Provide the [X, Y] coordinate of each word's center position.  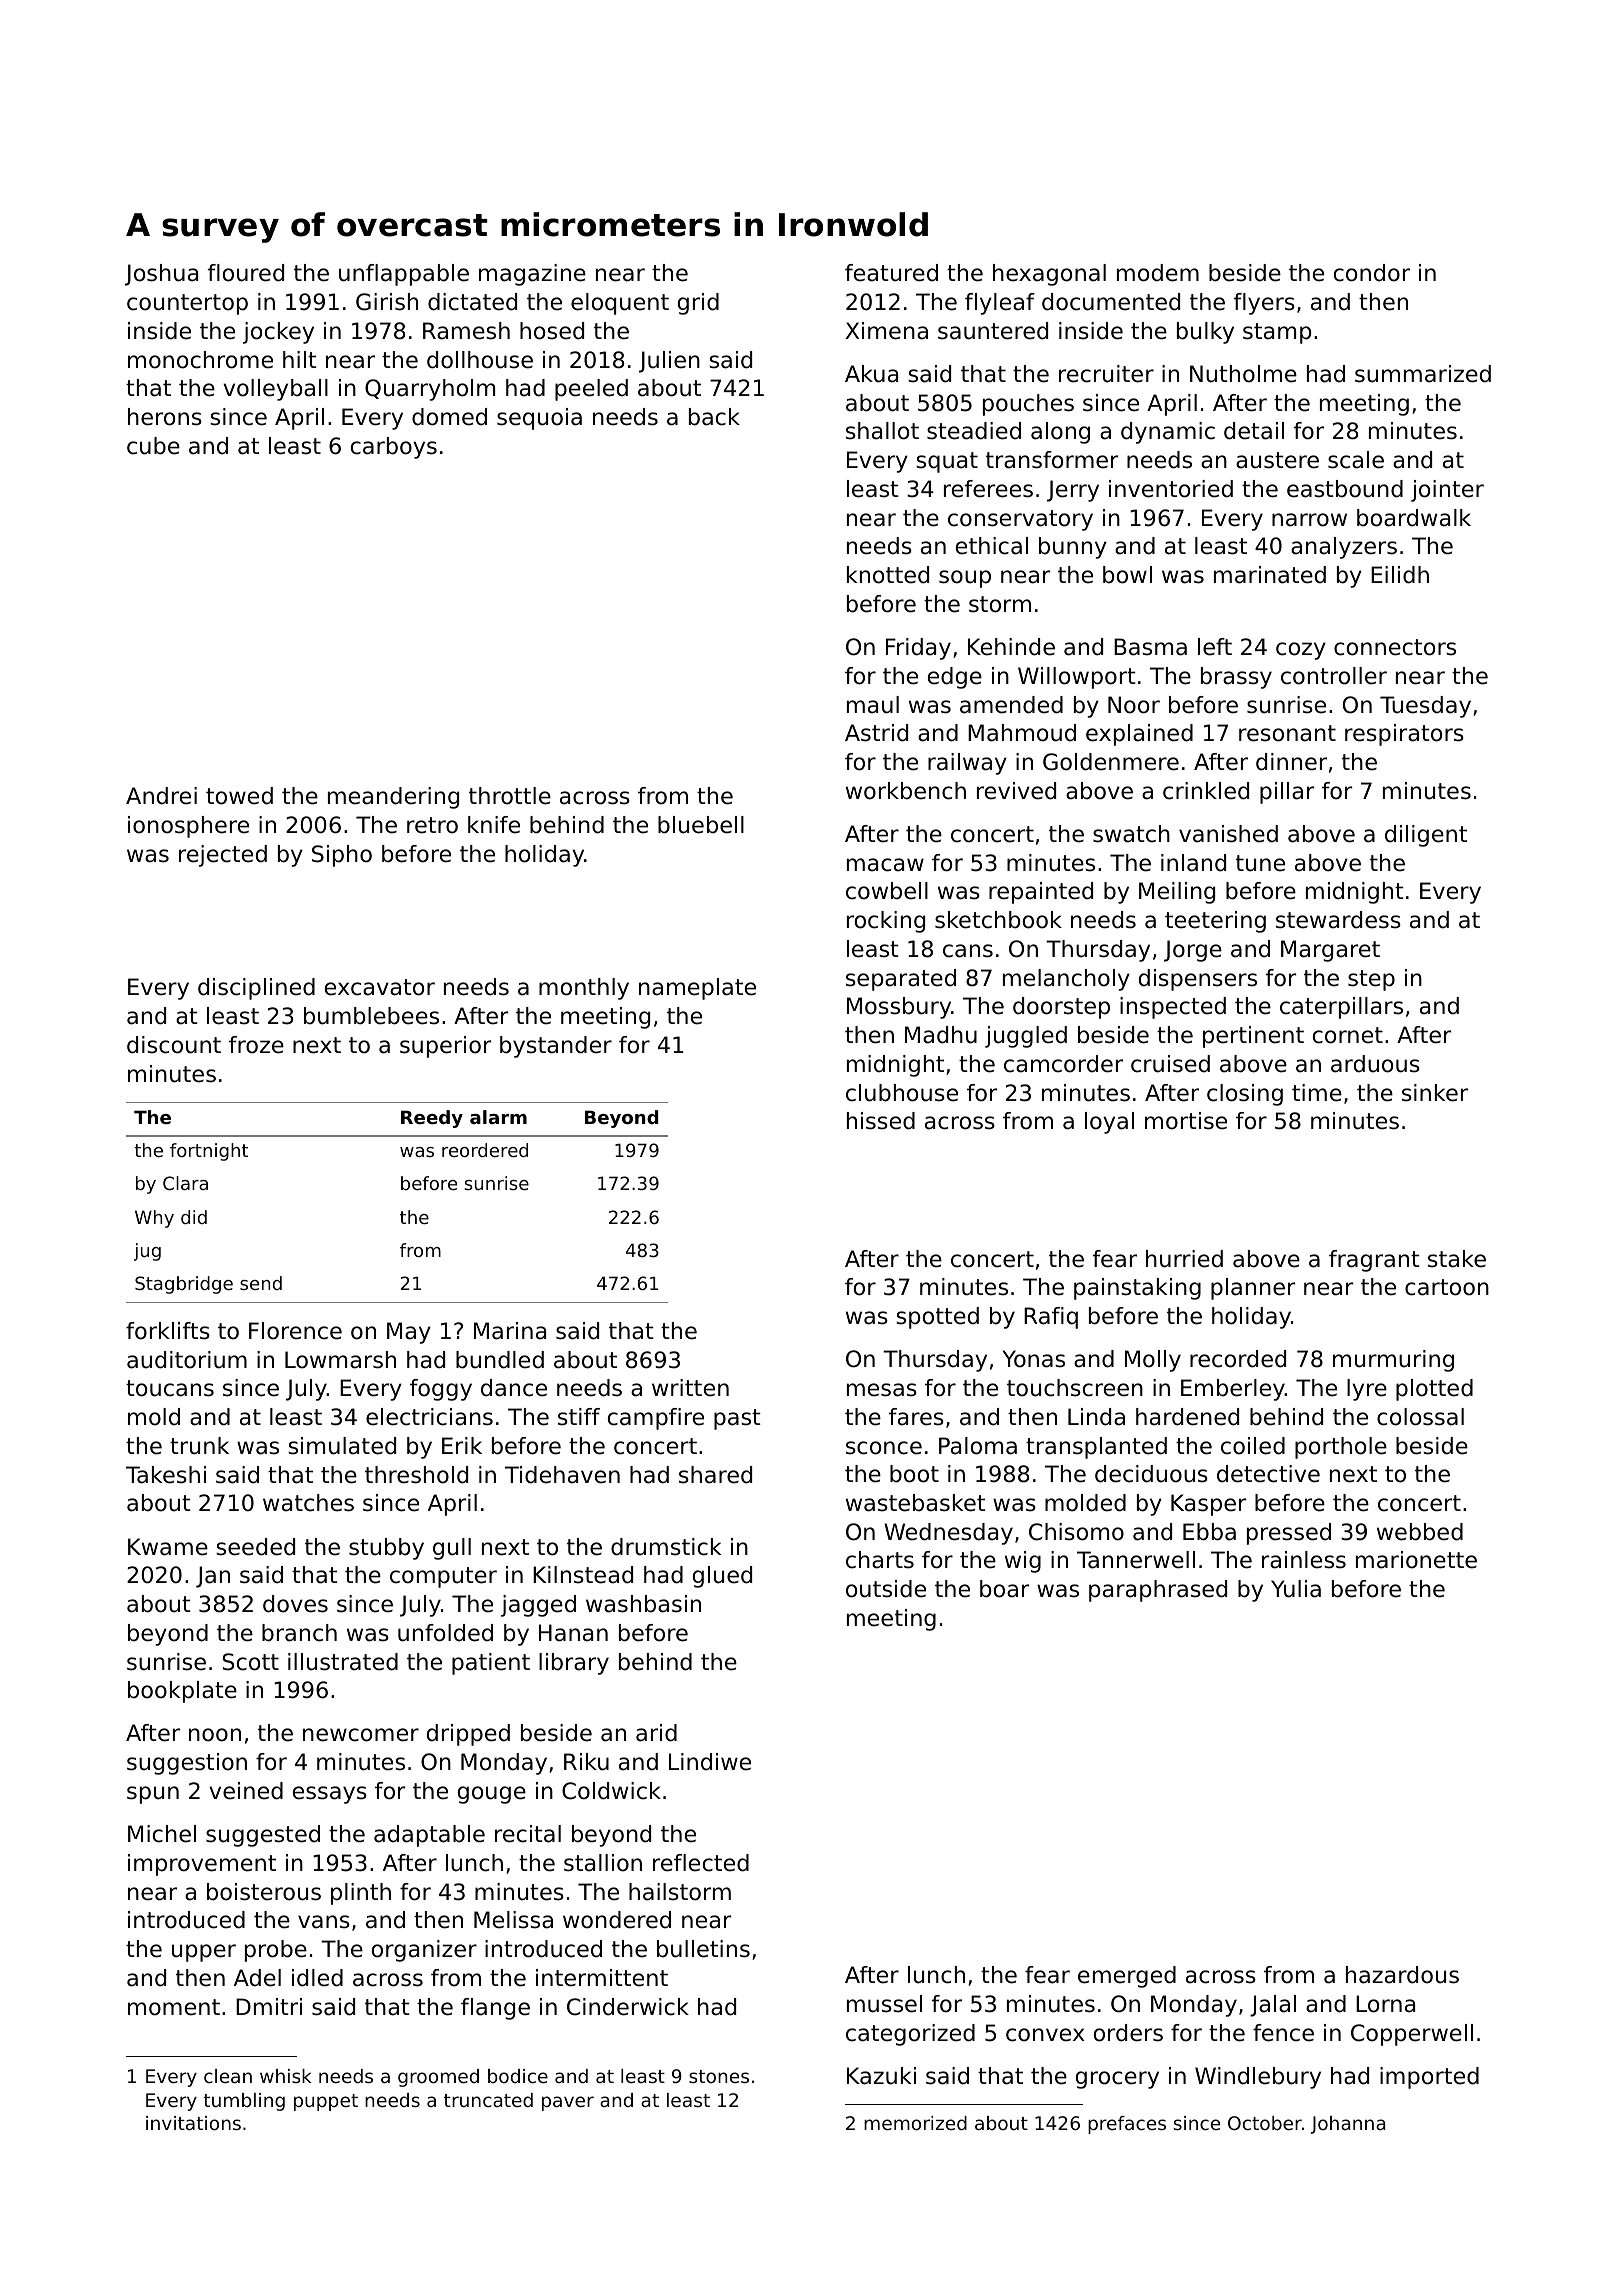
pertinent [1253, 1037]
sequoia [539, 419]
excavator [380, 987]
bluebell [701, 825]
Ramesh [466, 331]
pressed [1289, 1534]
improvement [202, 1865]
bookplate [182, 1692]
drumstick [666, 1547]
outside [886, 1589]
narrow [1309, 520]
